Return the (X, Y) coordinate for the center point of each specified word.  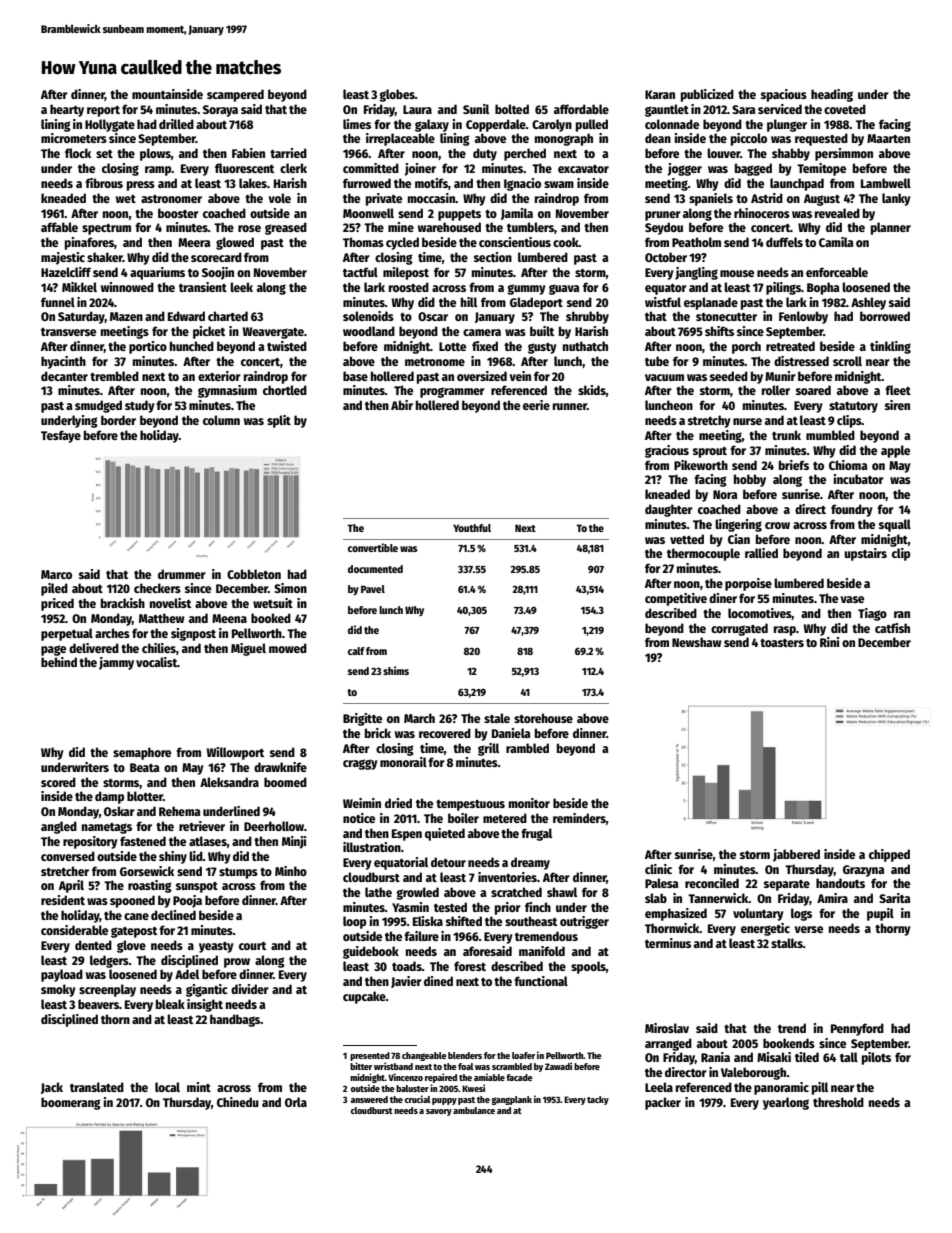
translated (97, 1087)
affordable (581, 109)
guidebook (371, 952)
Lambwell (886, 183)
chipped (889, 855)
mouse (737, 273)
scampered (235, 95)
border (118, 420)
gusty (542, 348)
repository (90, 842)
